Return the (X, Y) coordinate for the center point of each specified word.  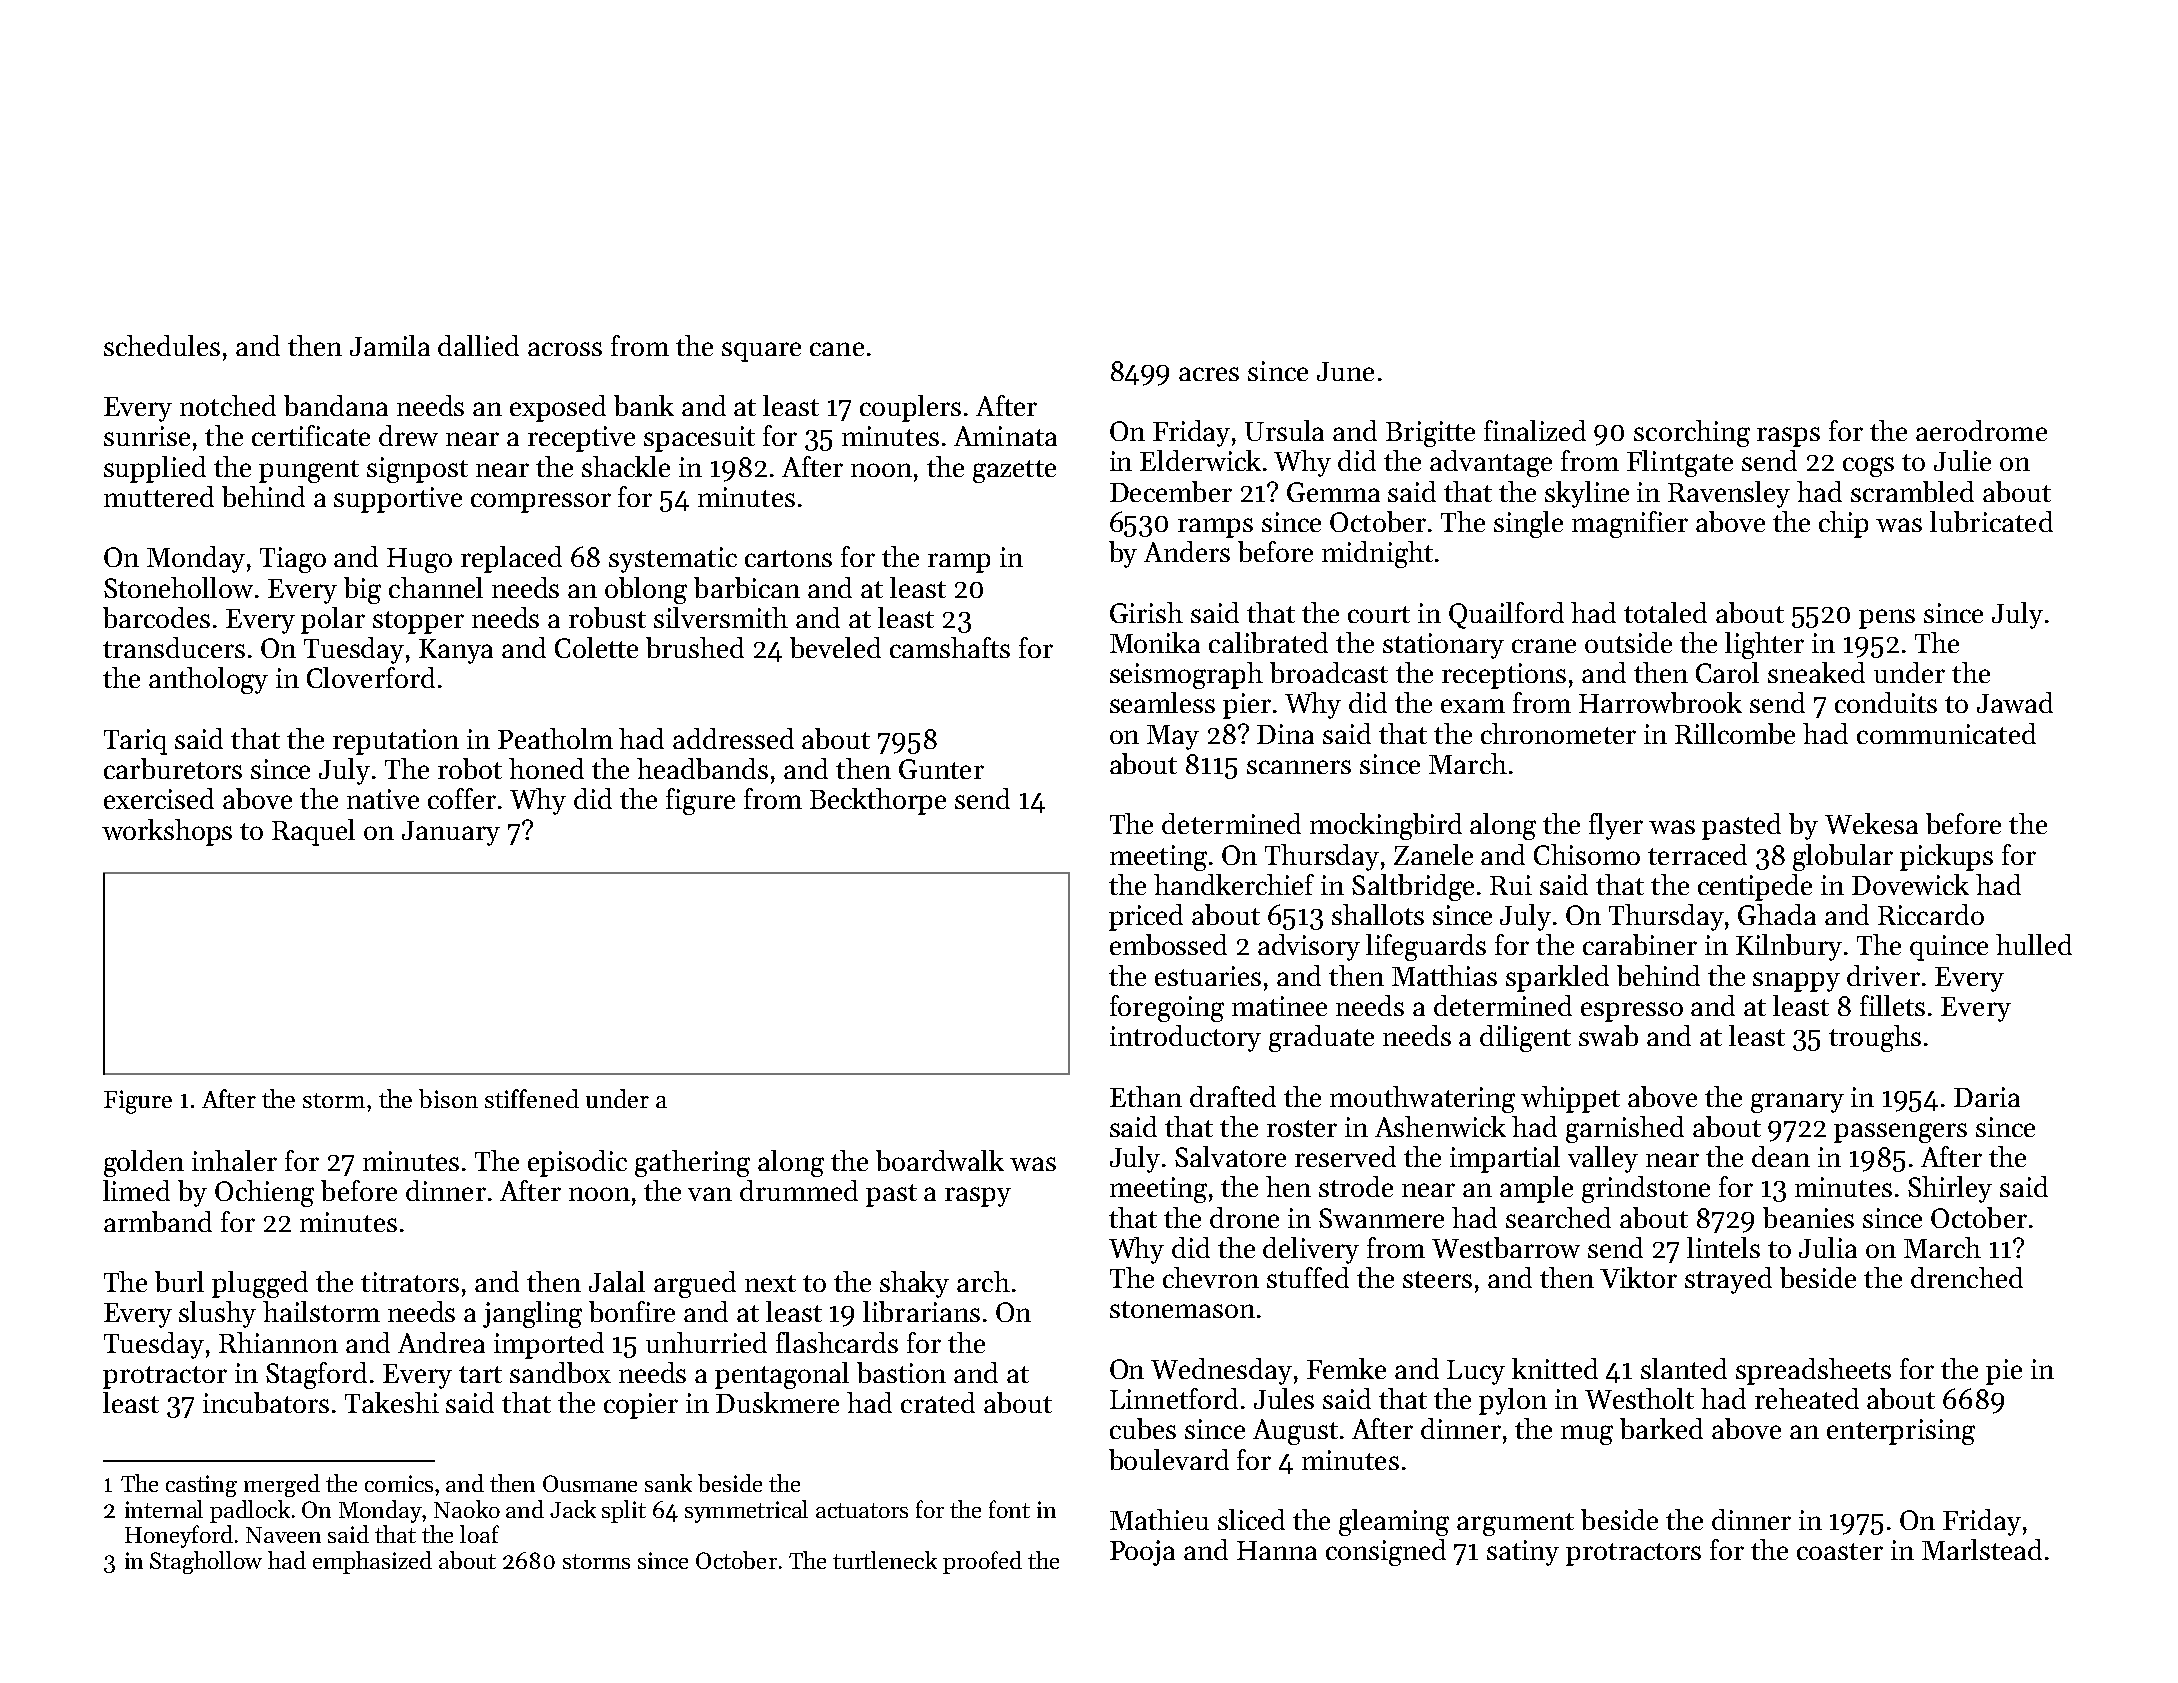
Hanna (1277, 1550)
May (1173, 737)
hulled (2034, 944)
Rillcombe (1735, 733)
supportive (398, 500)
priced (1146, 917)
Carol (1727, 672)
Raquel (313, 832)
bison (448, 1098)
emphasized (372, 1562)
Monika (1155, 642)
